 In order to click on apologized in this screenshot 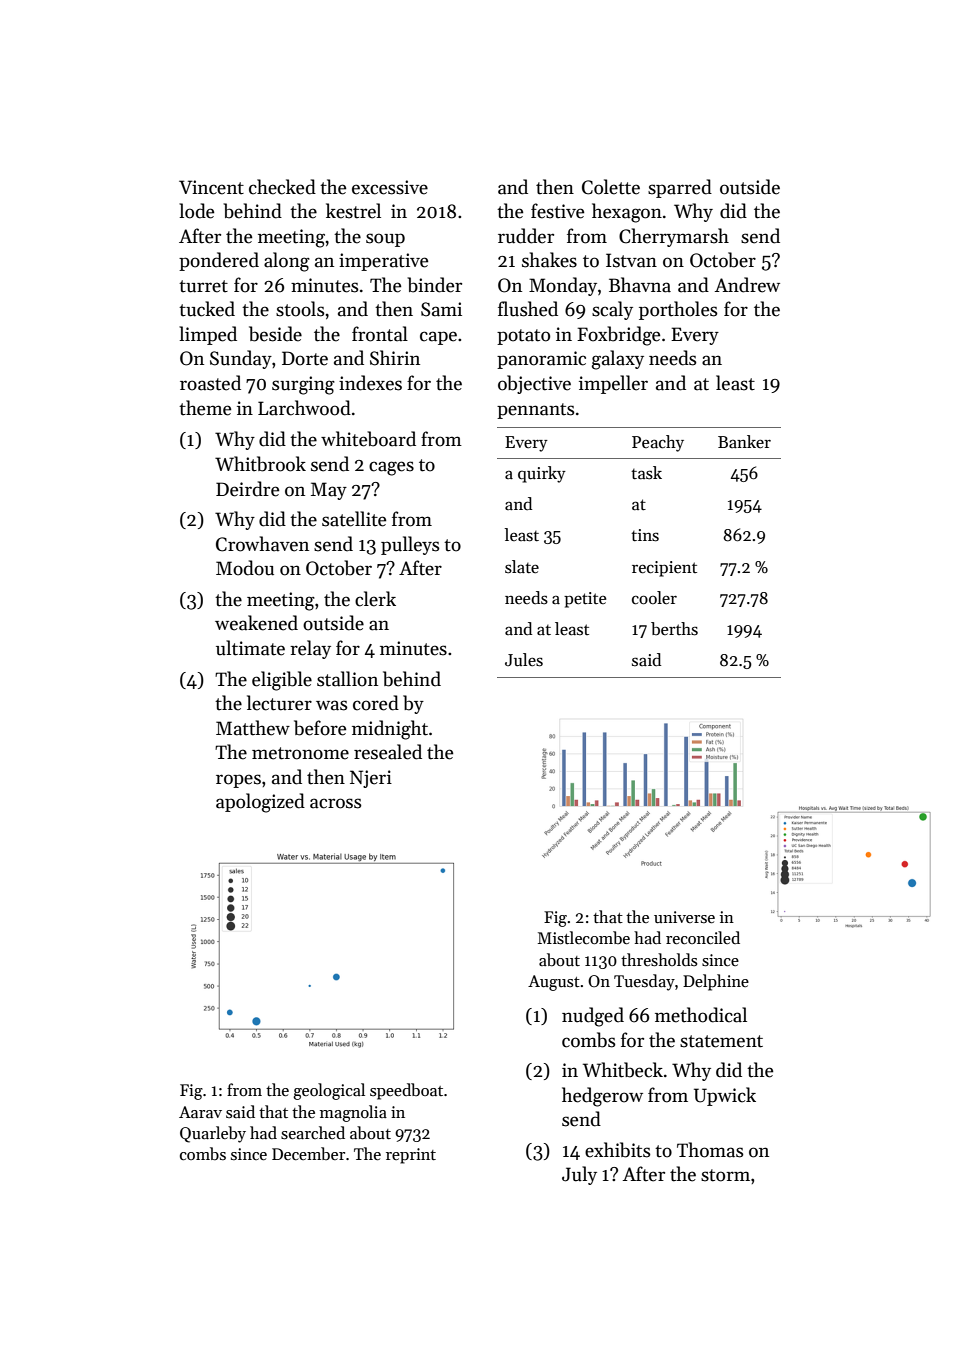, I will do `click(260, 803)`.
